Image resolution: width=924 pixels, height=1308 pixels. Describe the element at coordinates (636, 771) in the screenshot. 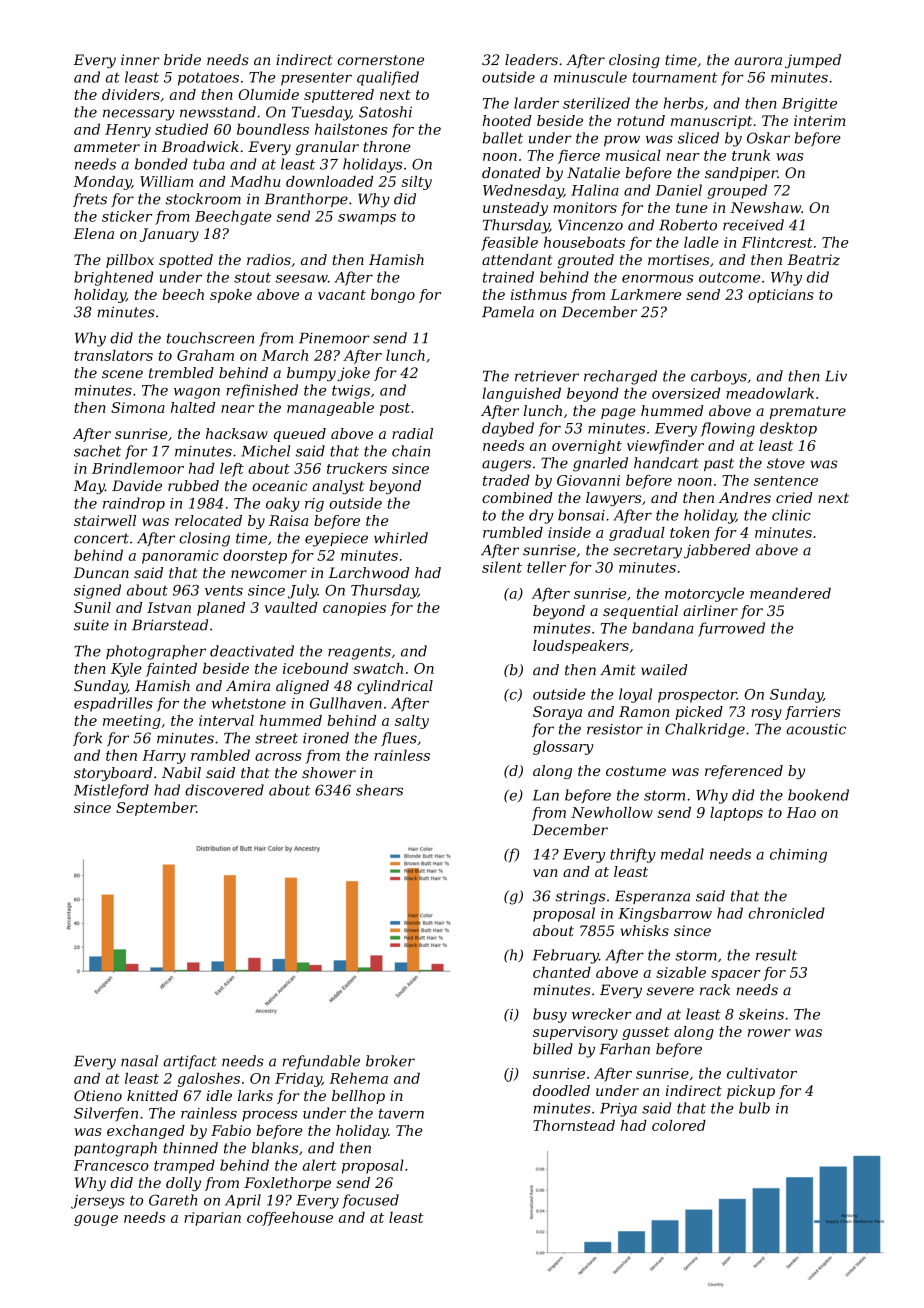

I see `costume` at that location.
